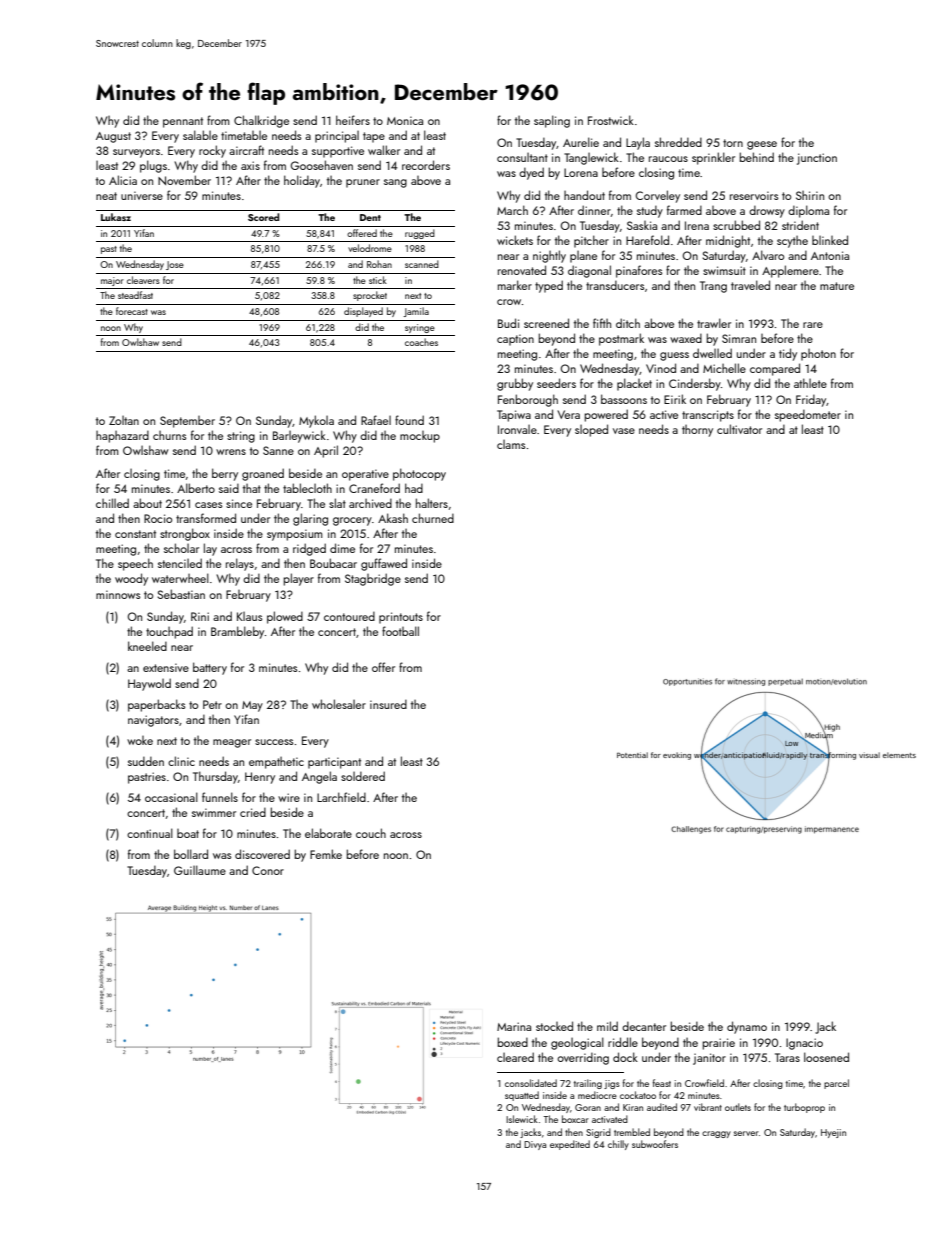 This image has width=952, height=1233. Describe the element at coordinates (833, 1133) in the image. I see `Hyejin` at that location.
